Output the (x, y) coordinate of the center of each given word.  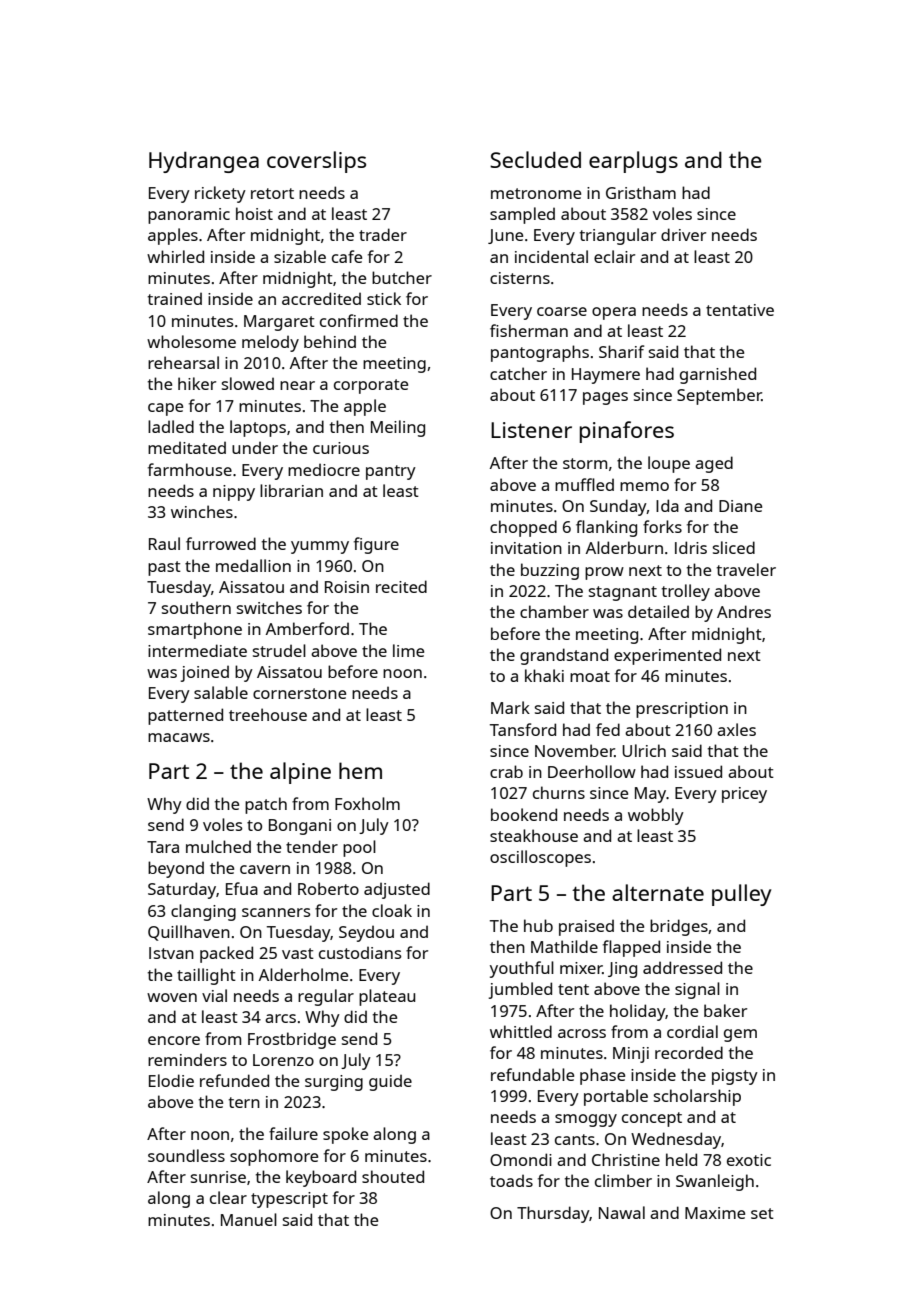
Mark (510, 707)
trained (175, 298)
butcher (402, 277)
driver (683, 234)
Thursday (553, 1214)
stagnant (623, 593)
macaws (179, 737)
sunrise (218, 1177)
